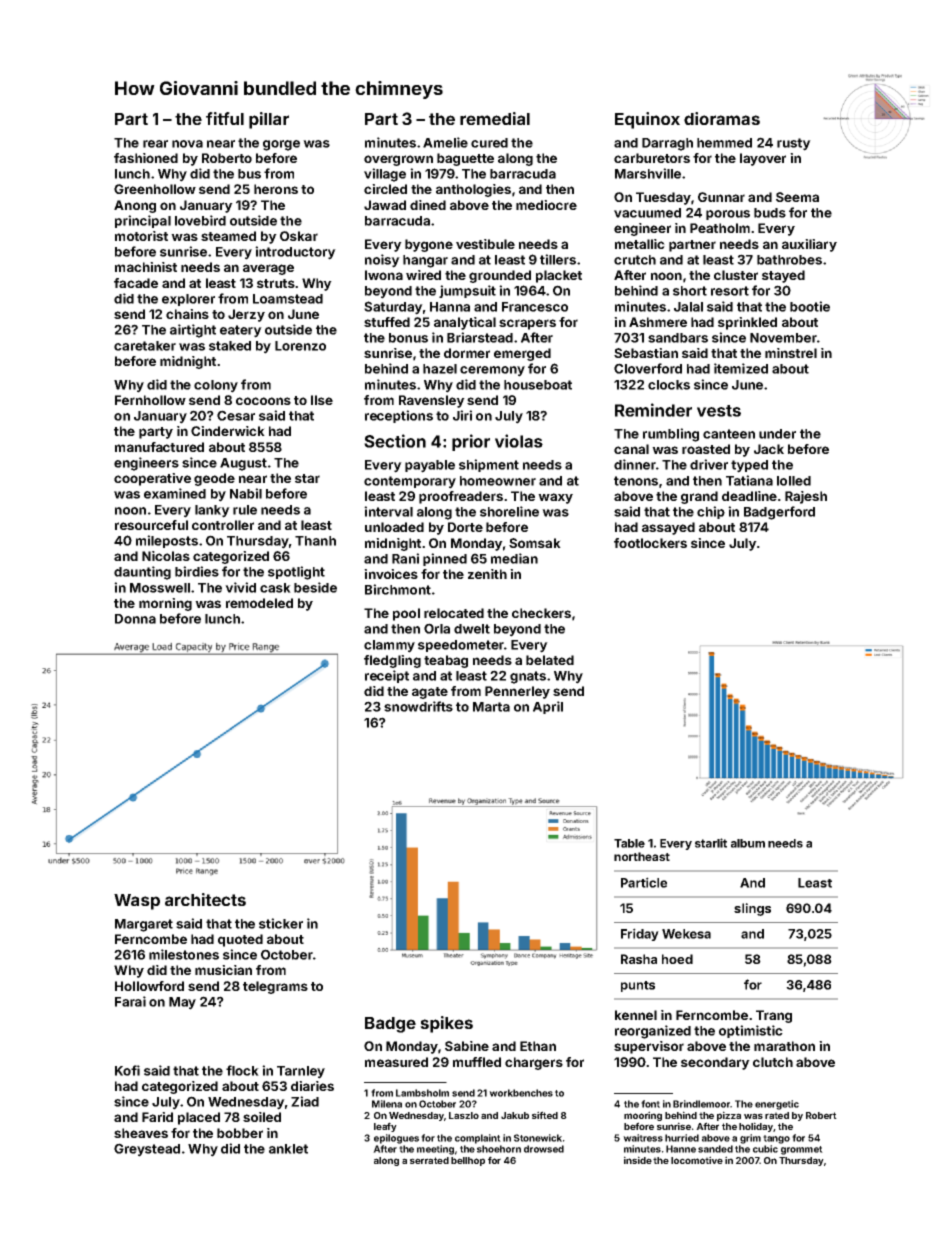 The width and height of the image is (952, 1233). I want to click on Donna, so click(135, 619).
